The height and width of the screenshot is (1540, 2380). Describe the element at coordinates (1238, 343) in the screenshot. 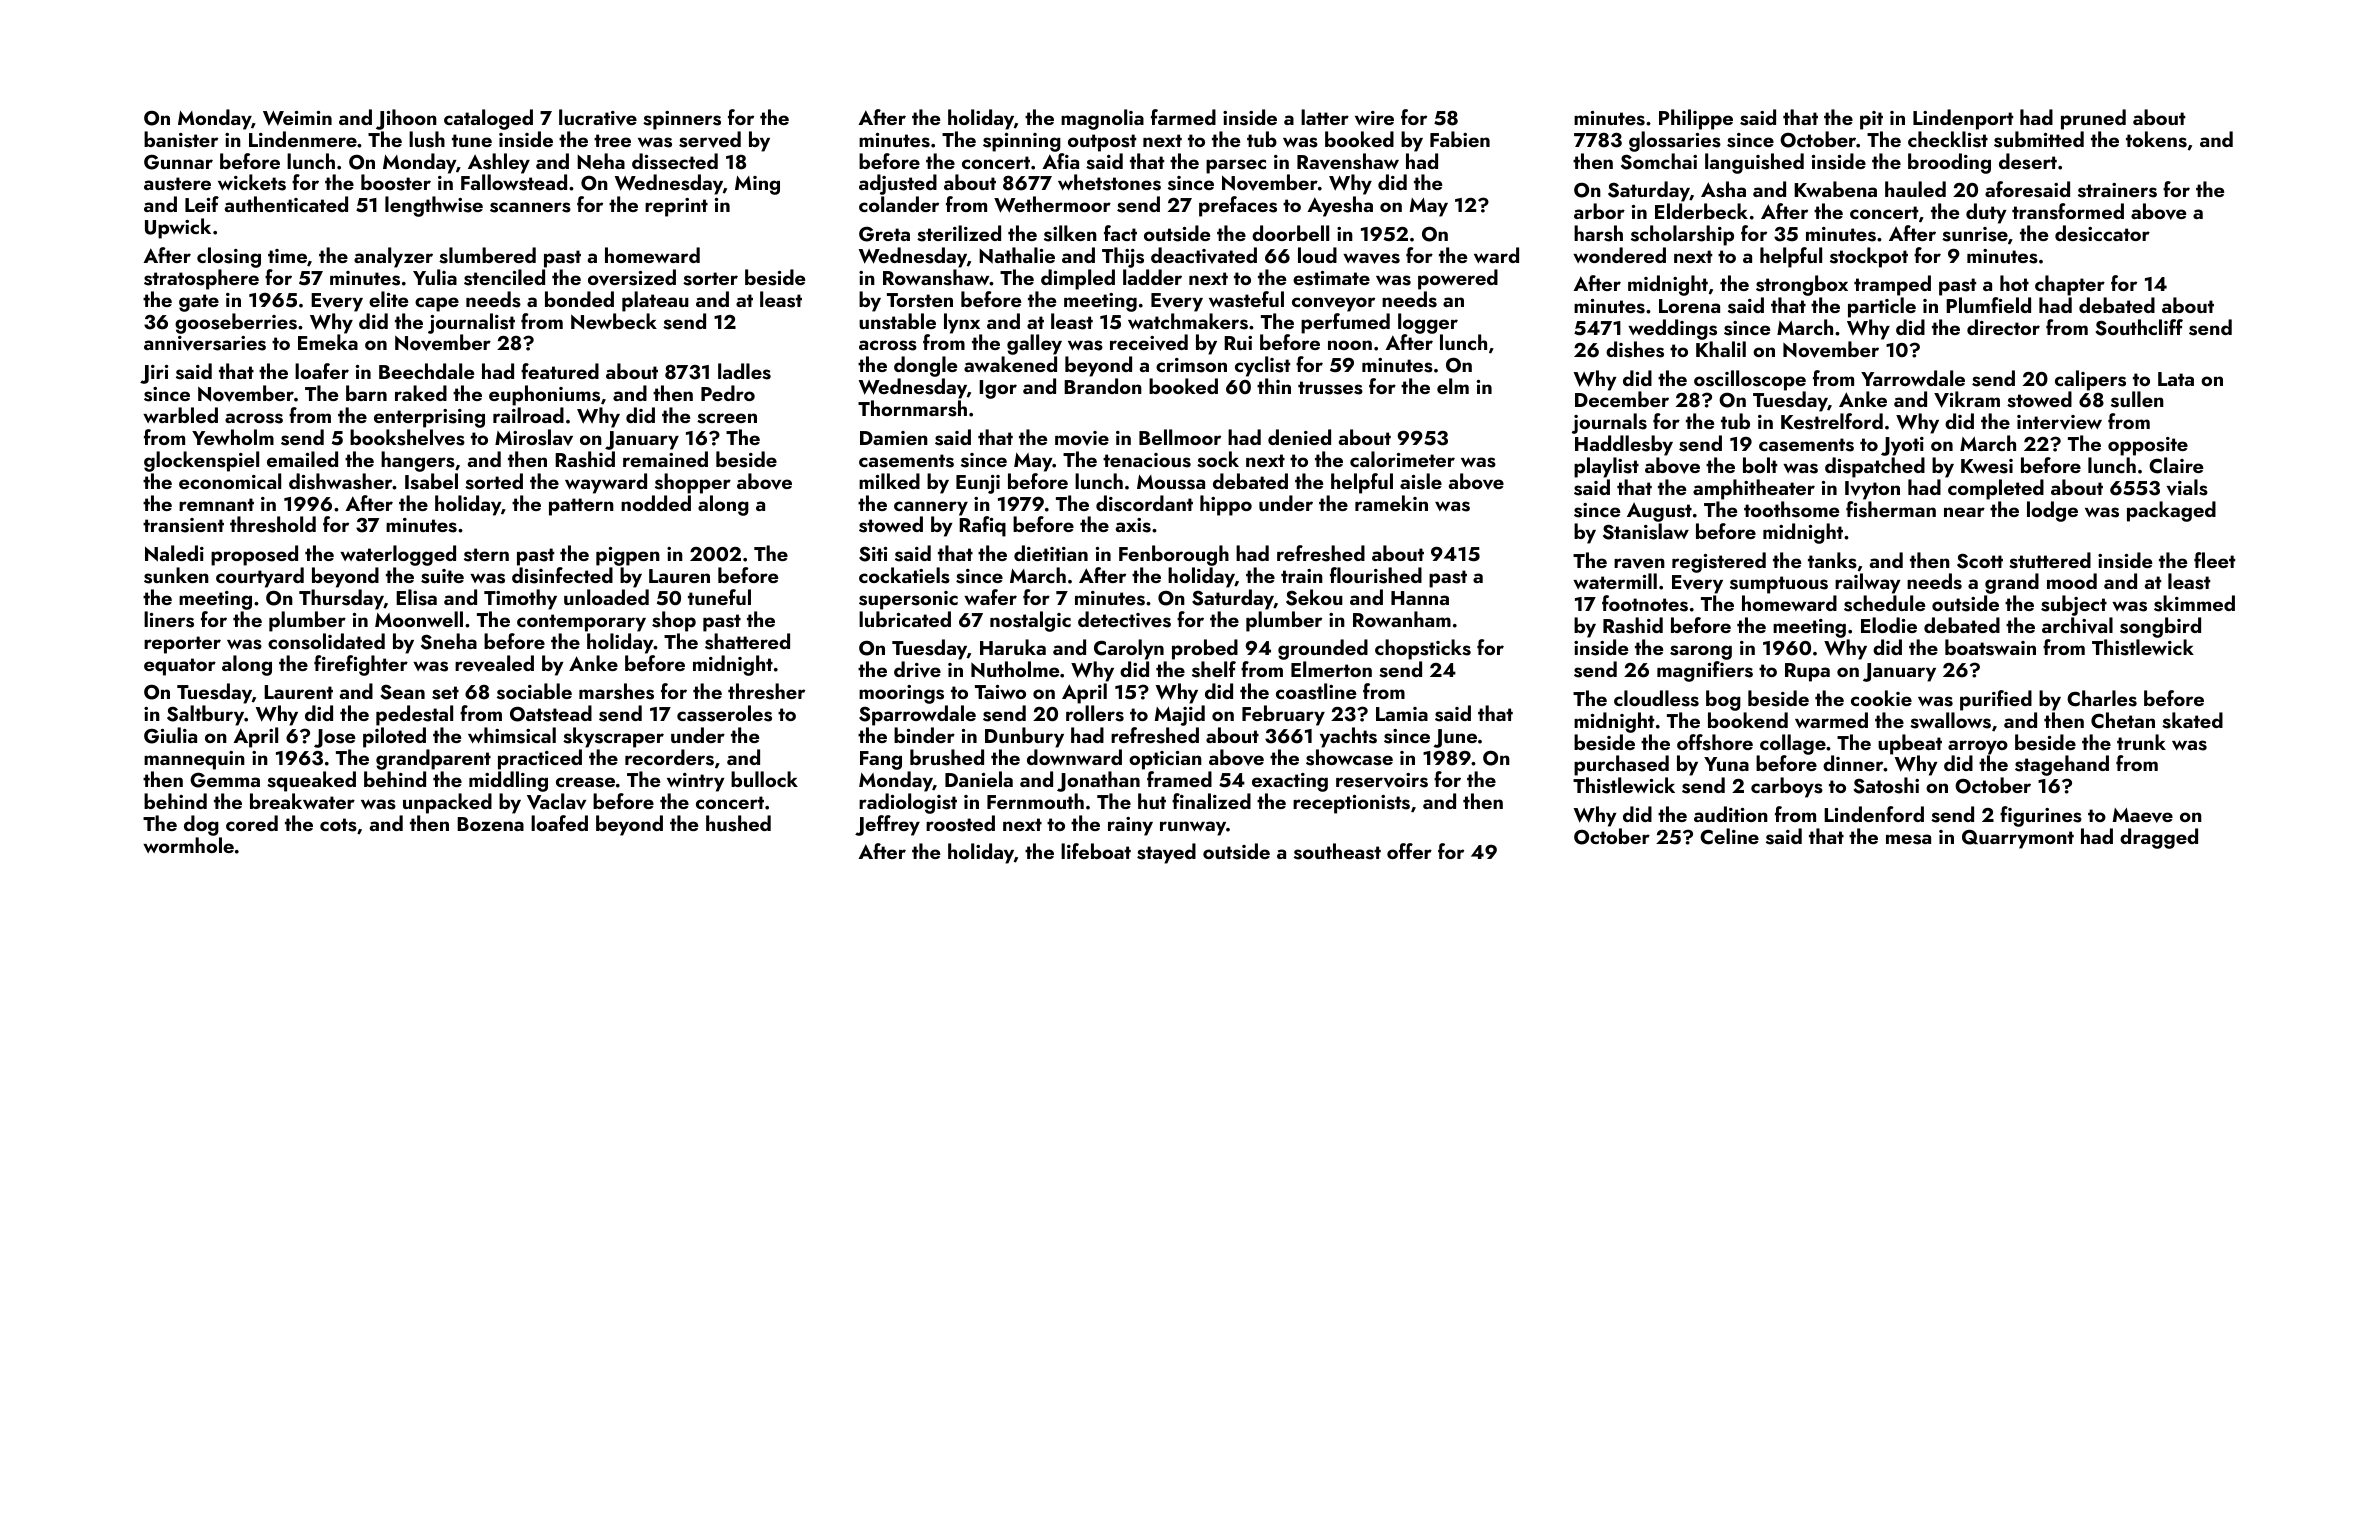

I see `Rui` at that location.
